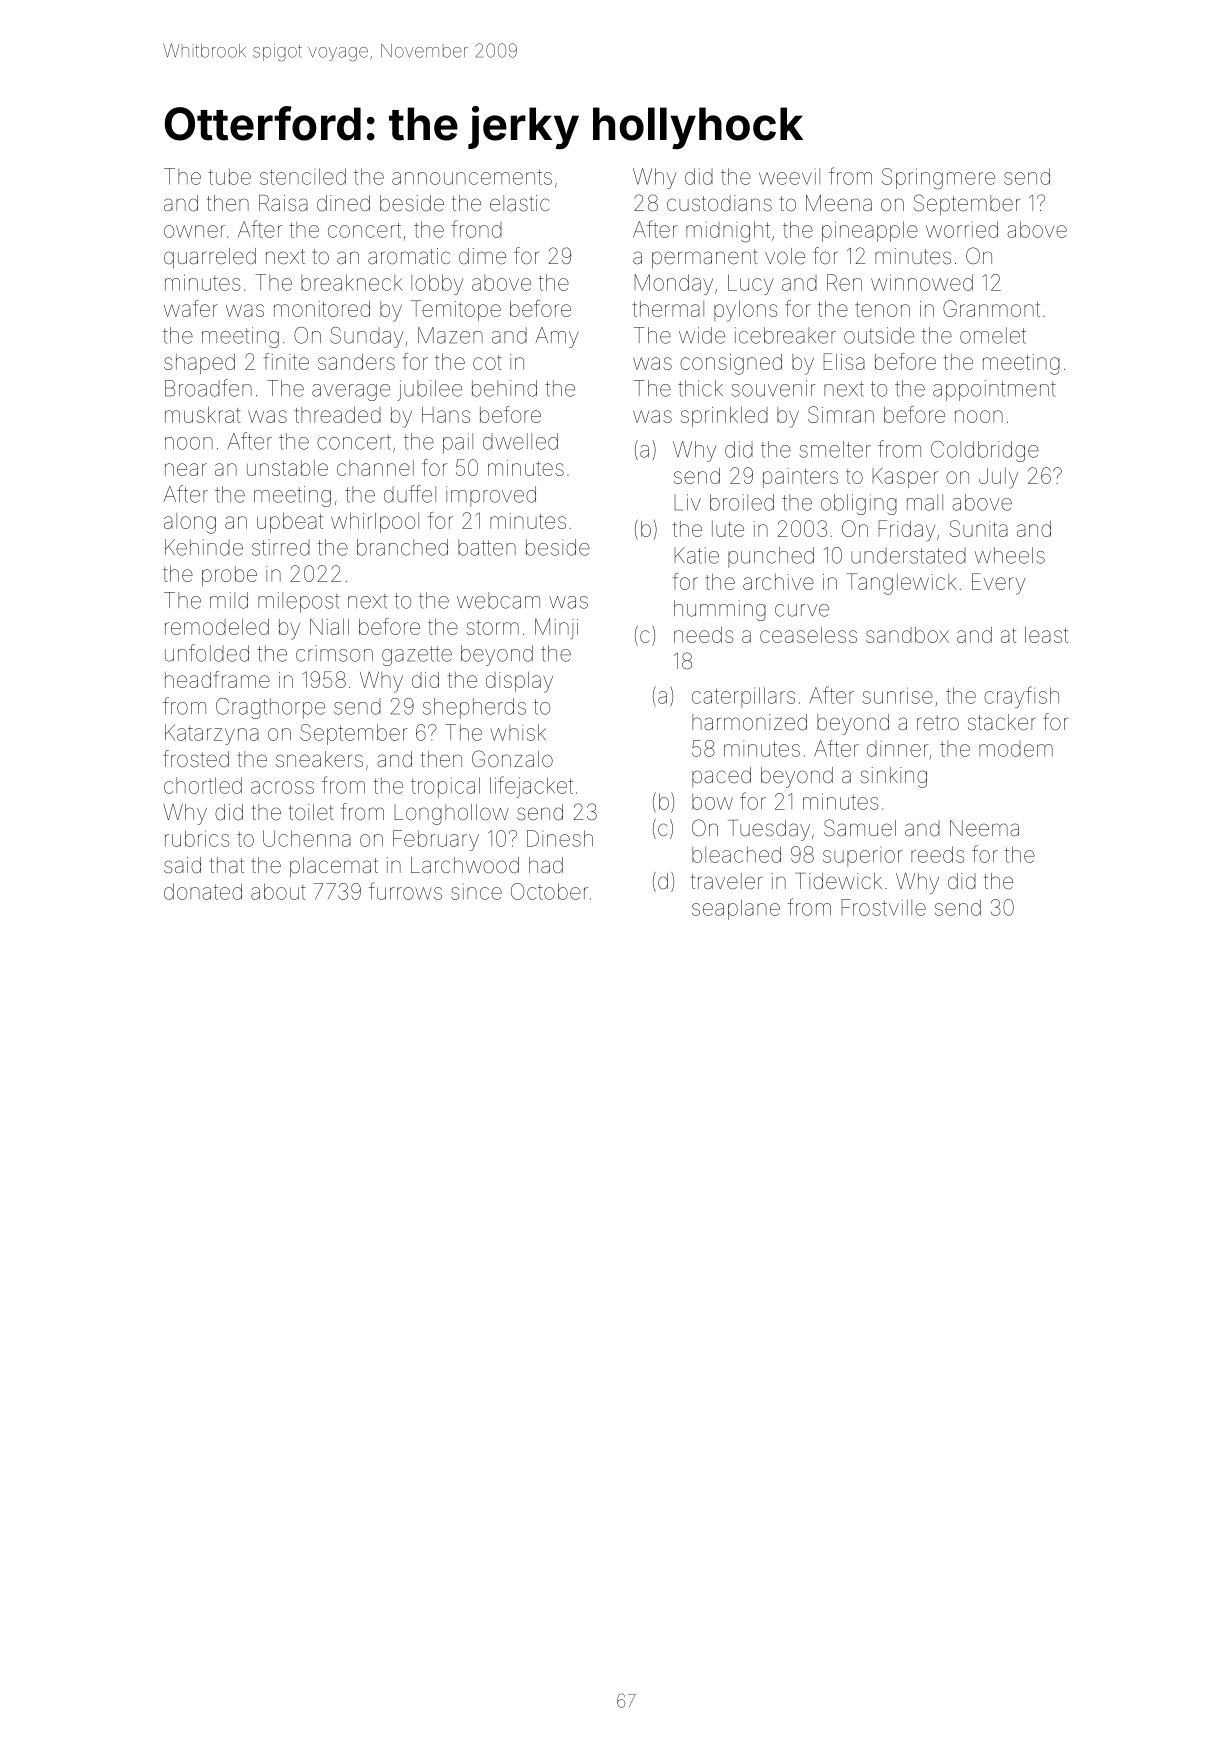 The width and height of the screenshot is (1232, 1743). Describe the element at coordinates (938, 179) in the screenshot. I see `Springmere` at that location.
